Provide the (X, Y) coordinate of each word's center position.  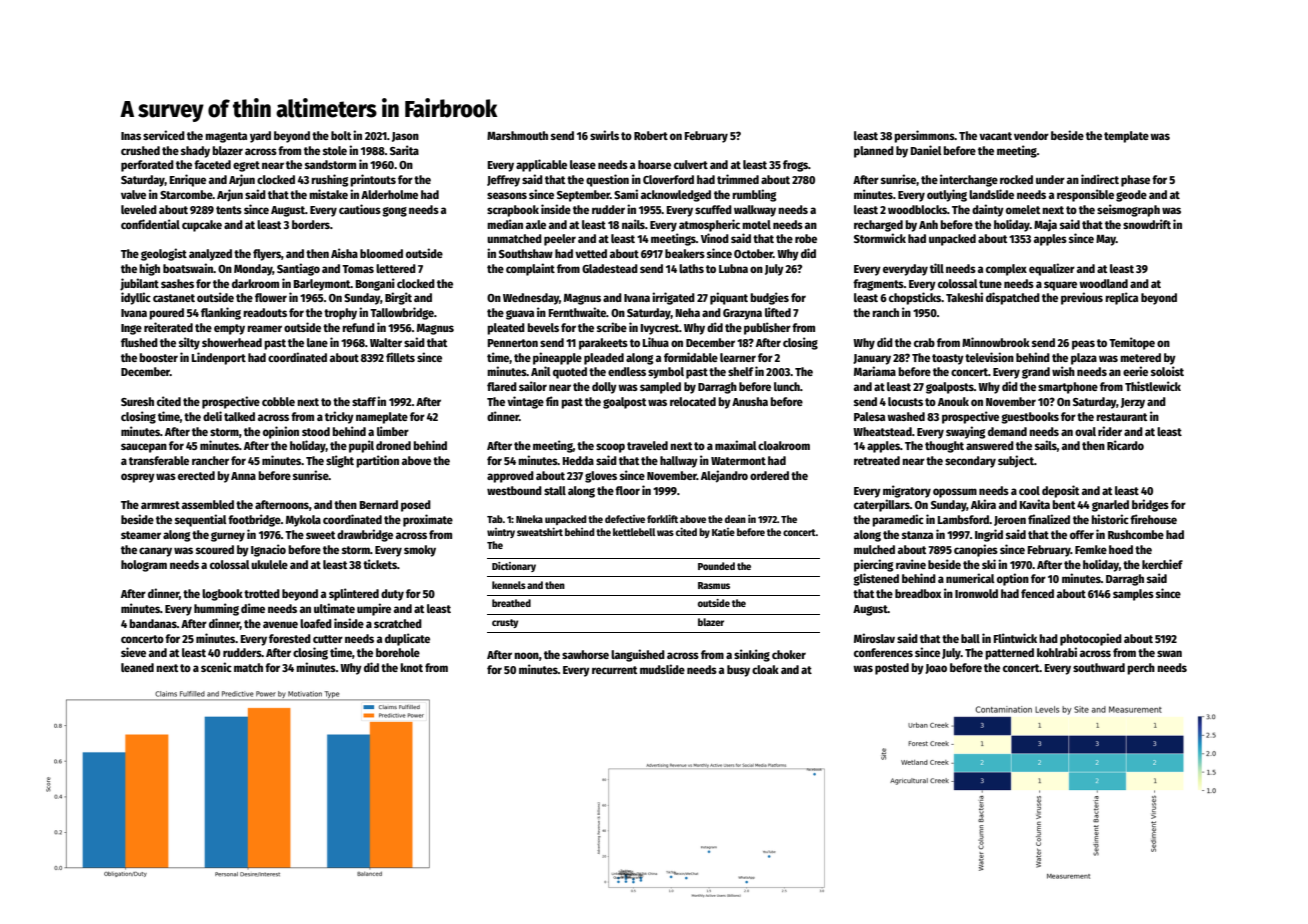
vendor (1031, 135)
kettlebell (634, 532)
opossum (955, 493)
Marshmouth (517, 135)
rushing (329, 180)
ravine (911, 564)
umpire (374, 609)
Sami (626, 194)
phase (1135, 181)
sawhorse (585, 654)
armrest (160, 505)
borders (311, 224)
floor (627, 490)
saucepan (144, 448)
